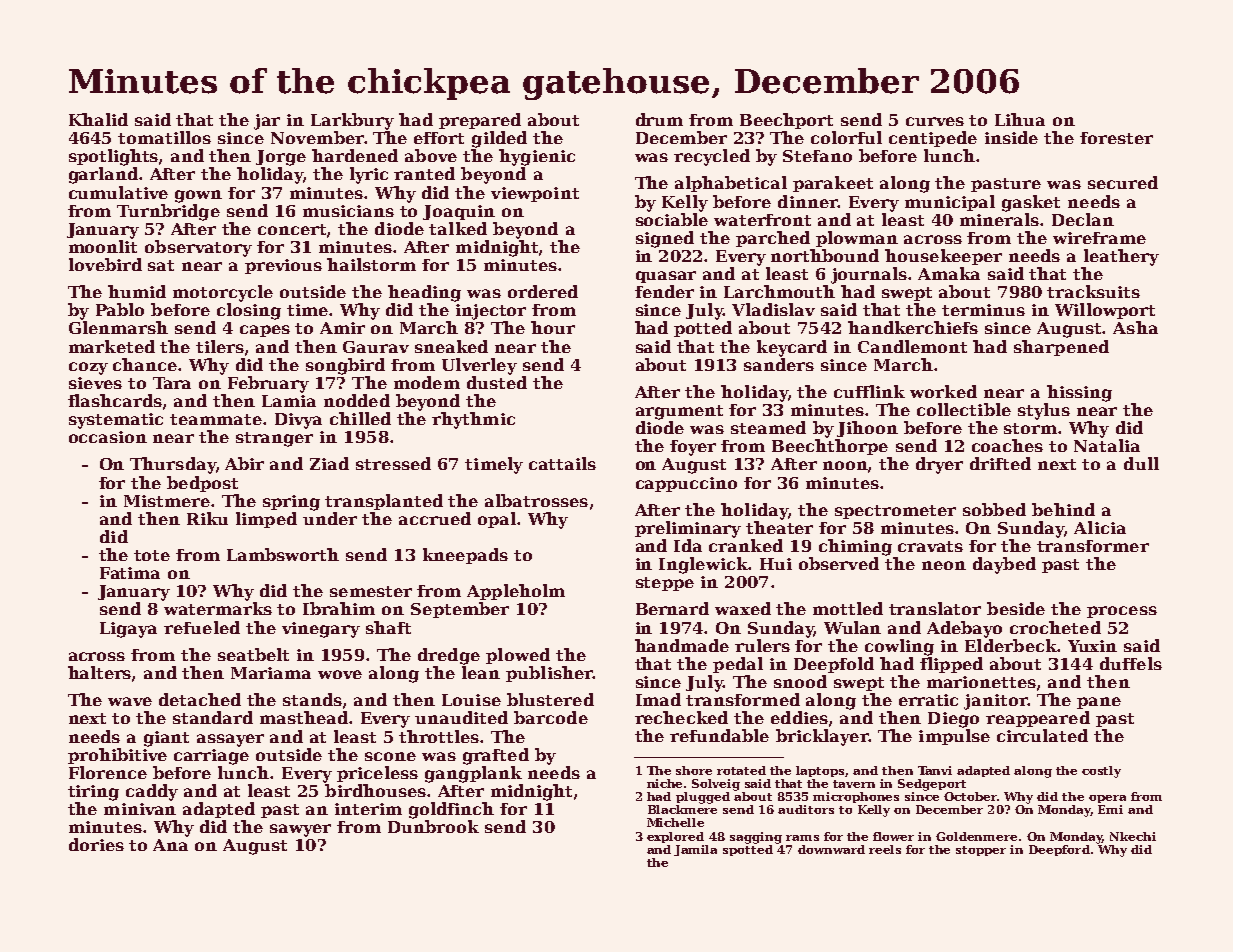 Image resolution: width=1233 pixels, height=952 pixels. What do you see at coordinates (88, 368) in the screenshot?
I see `cozy` at bounding box center [88, 368].
